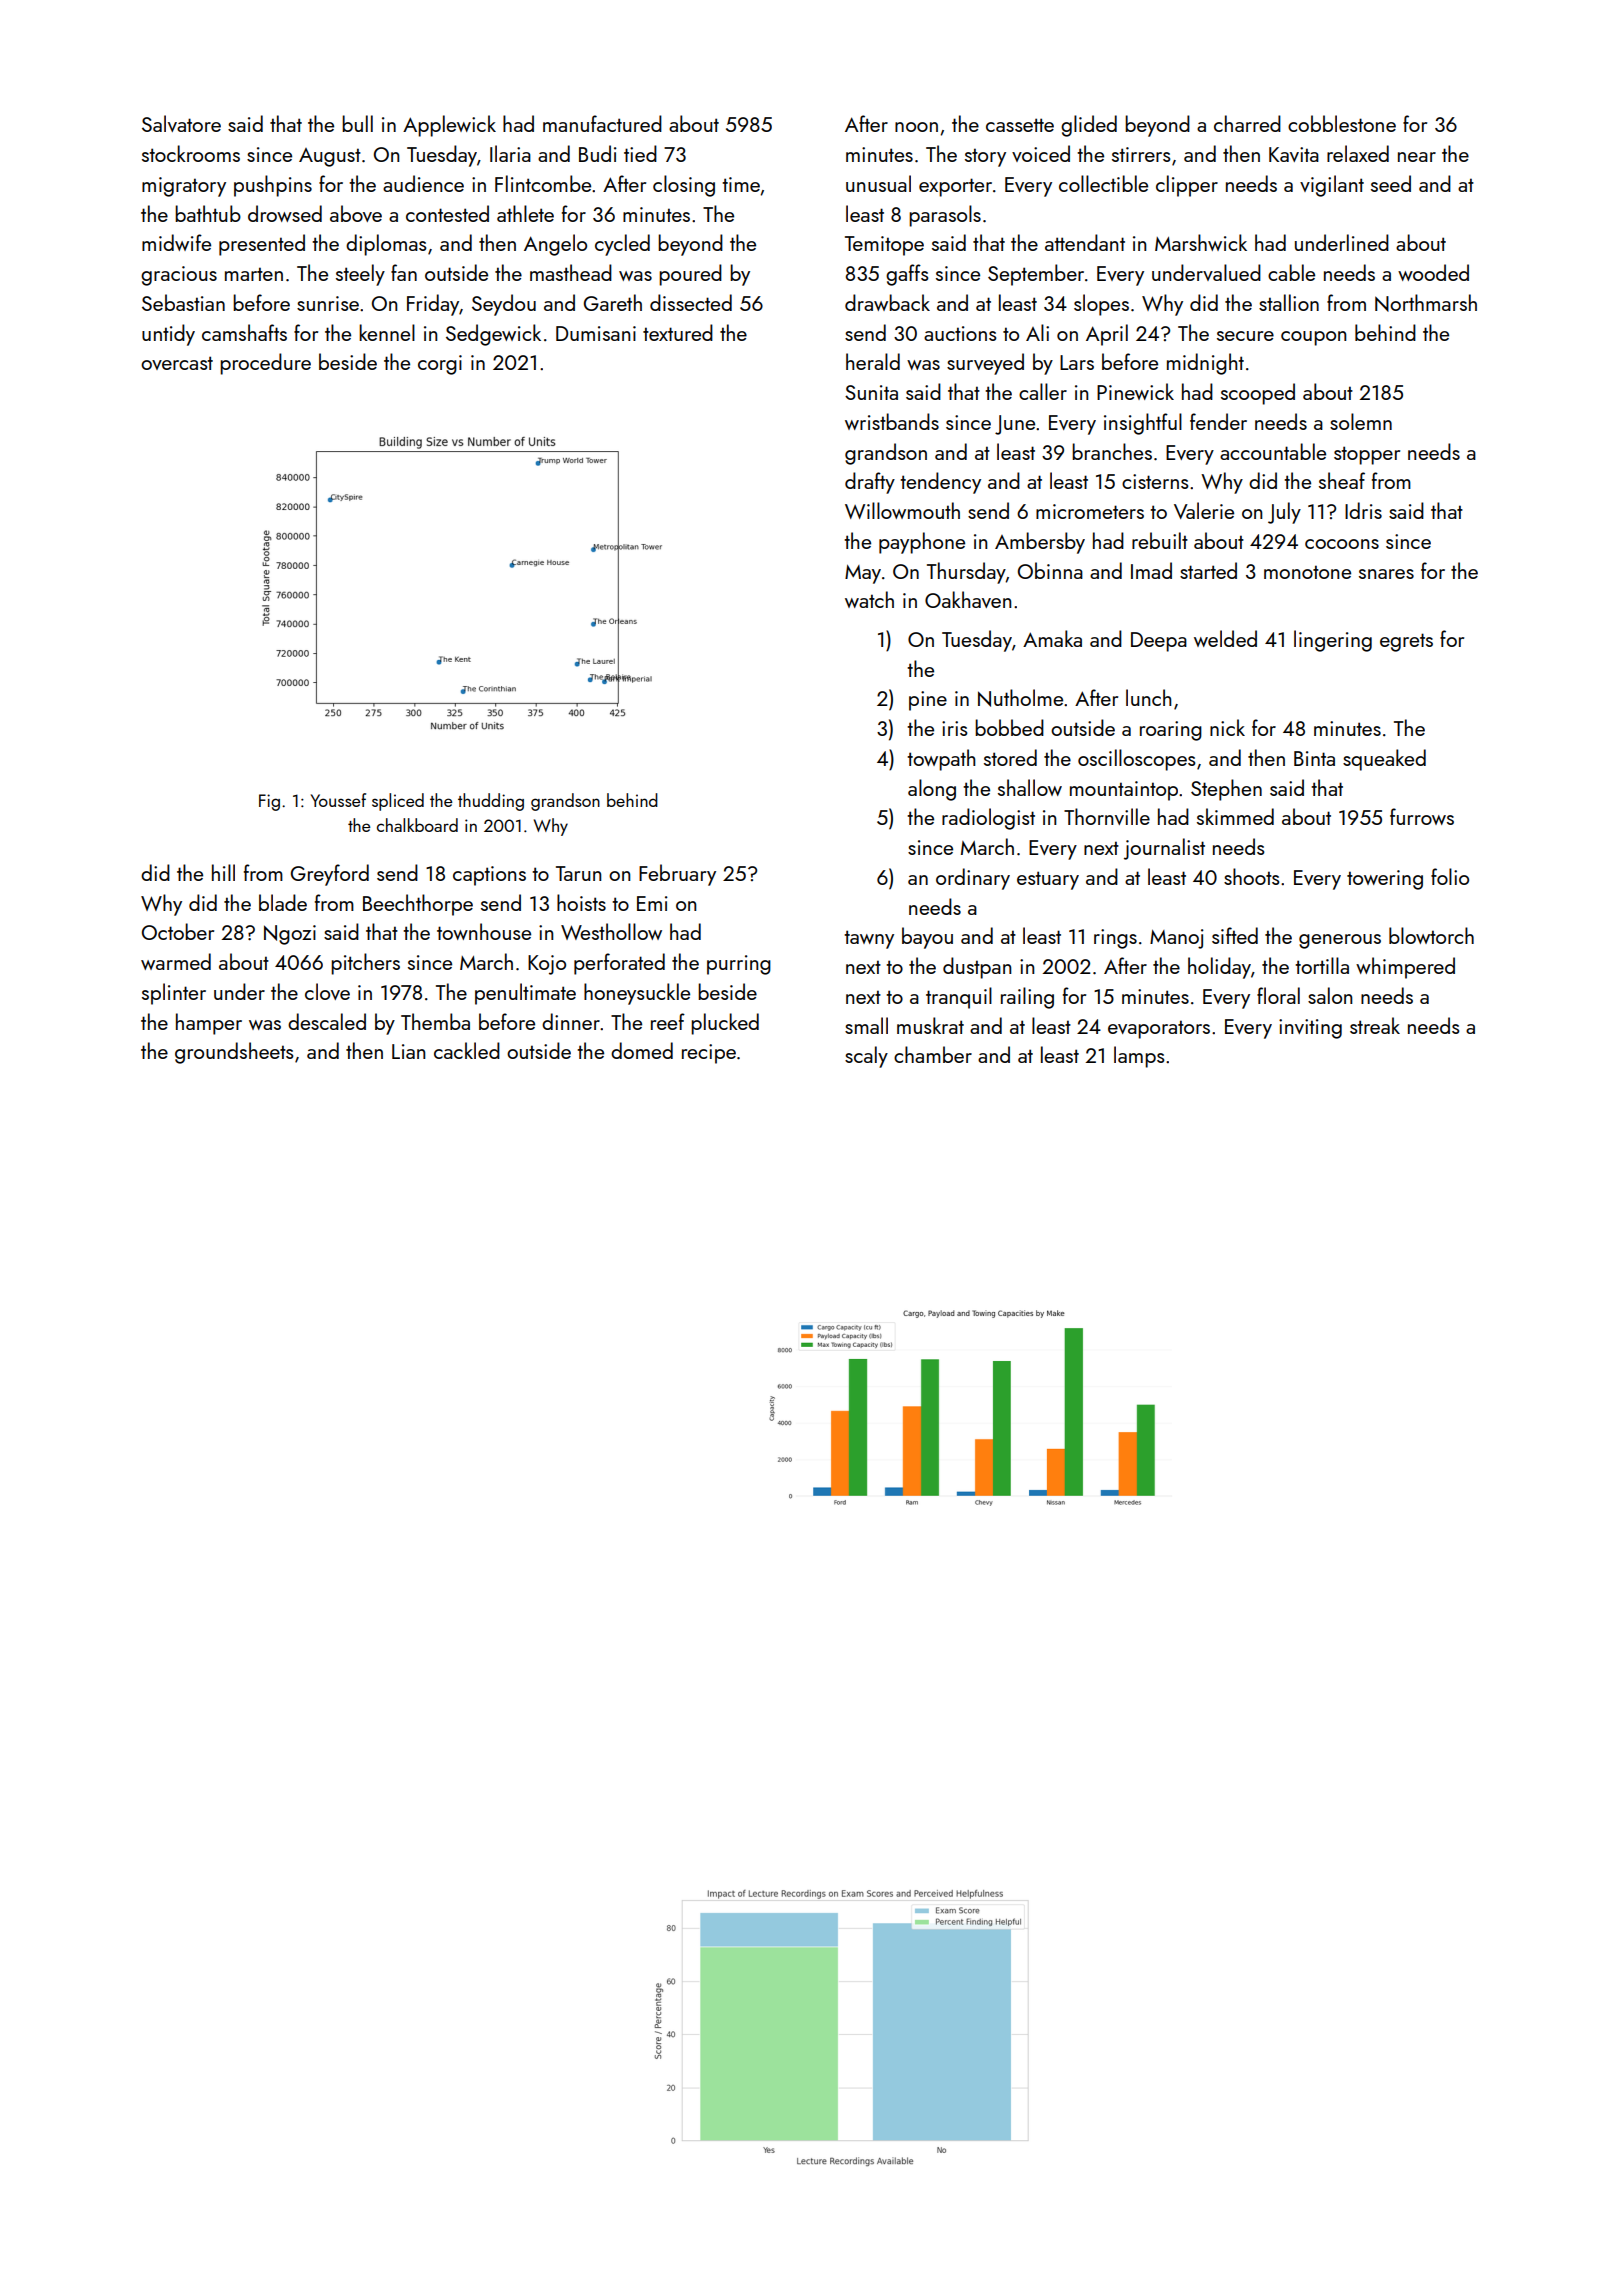 This screenshot has height=2292, width=1620. What do you see at coordinates (1342, 123) in the screenshot?
I see `cobblestone` at bounding box center [1342, 123].
